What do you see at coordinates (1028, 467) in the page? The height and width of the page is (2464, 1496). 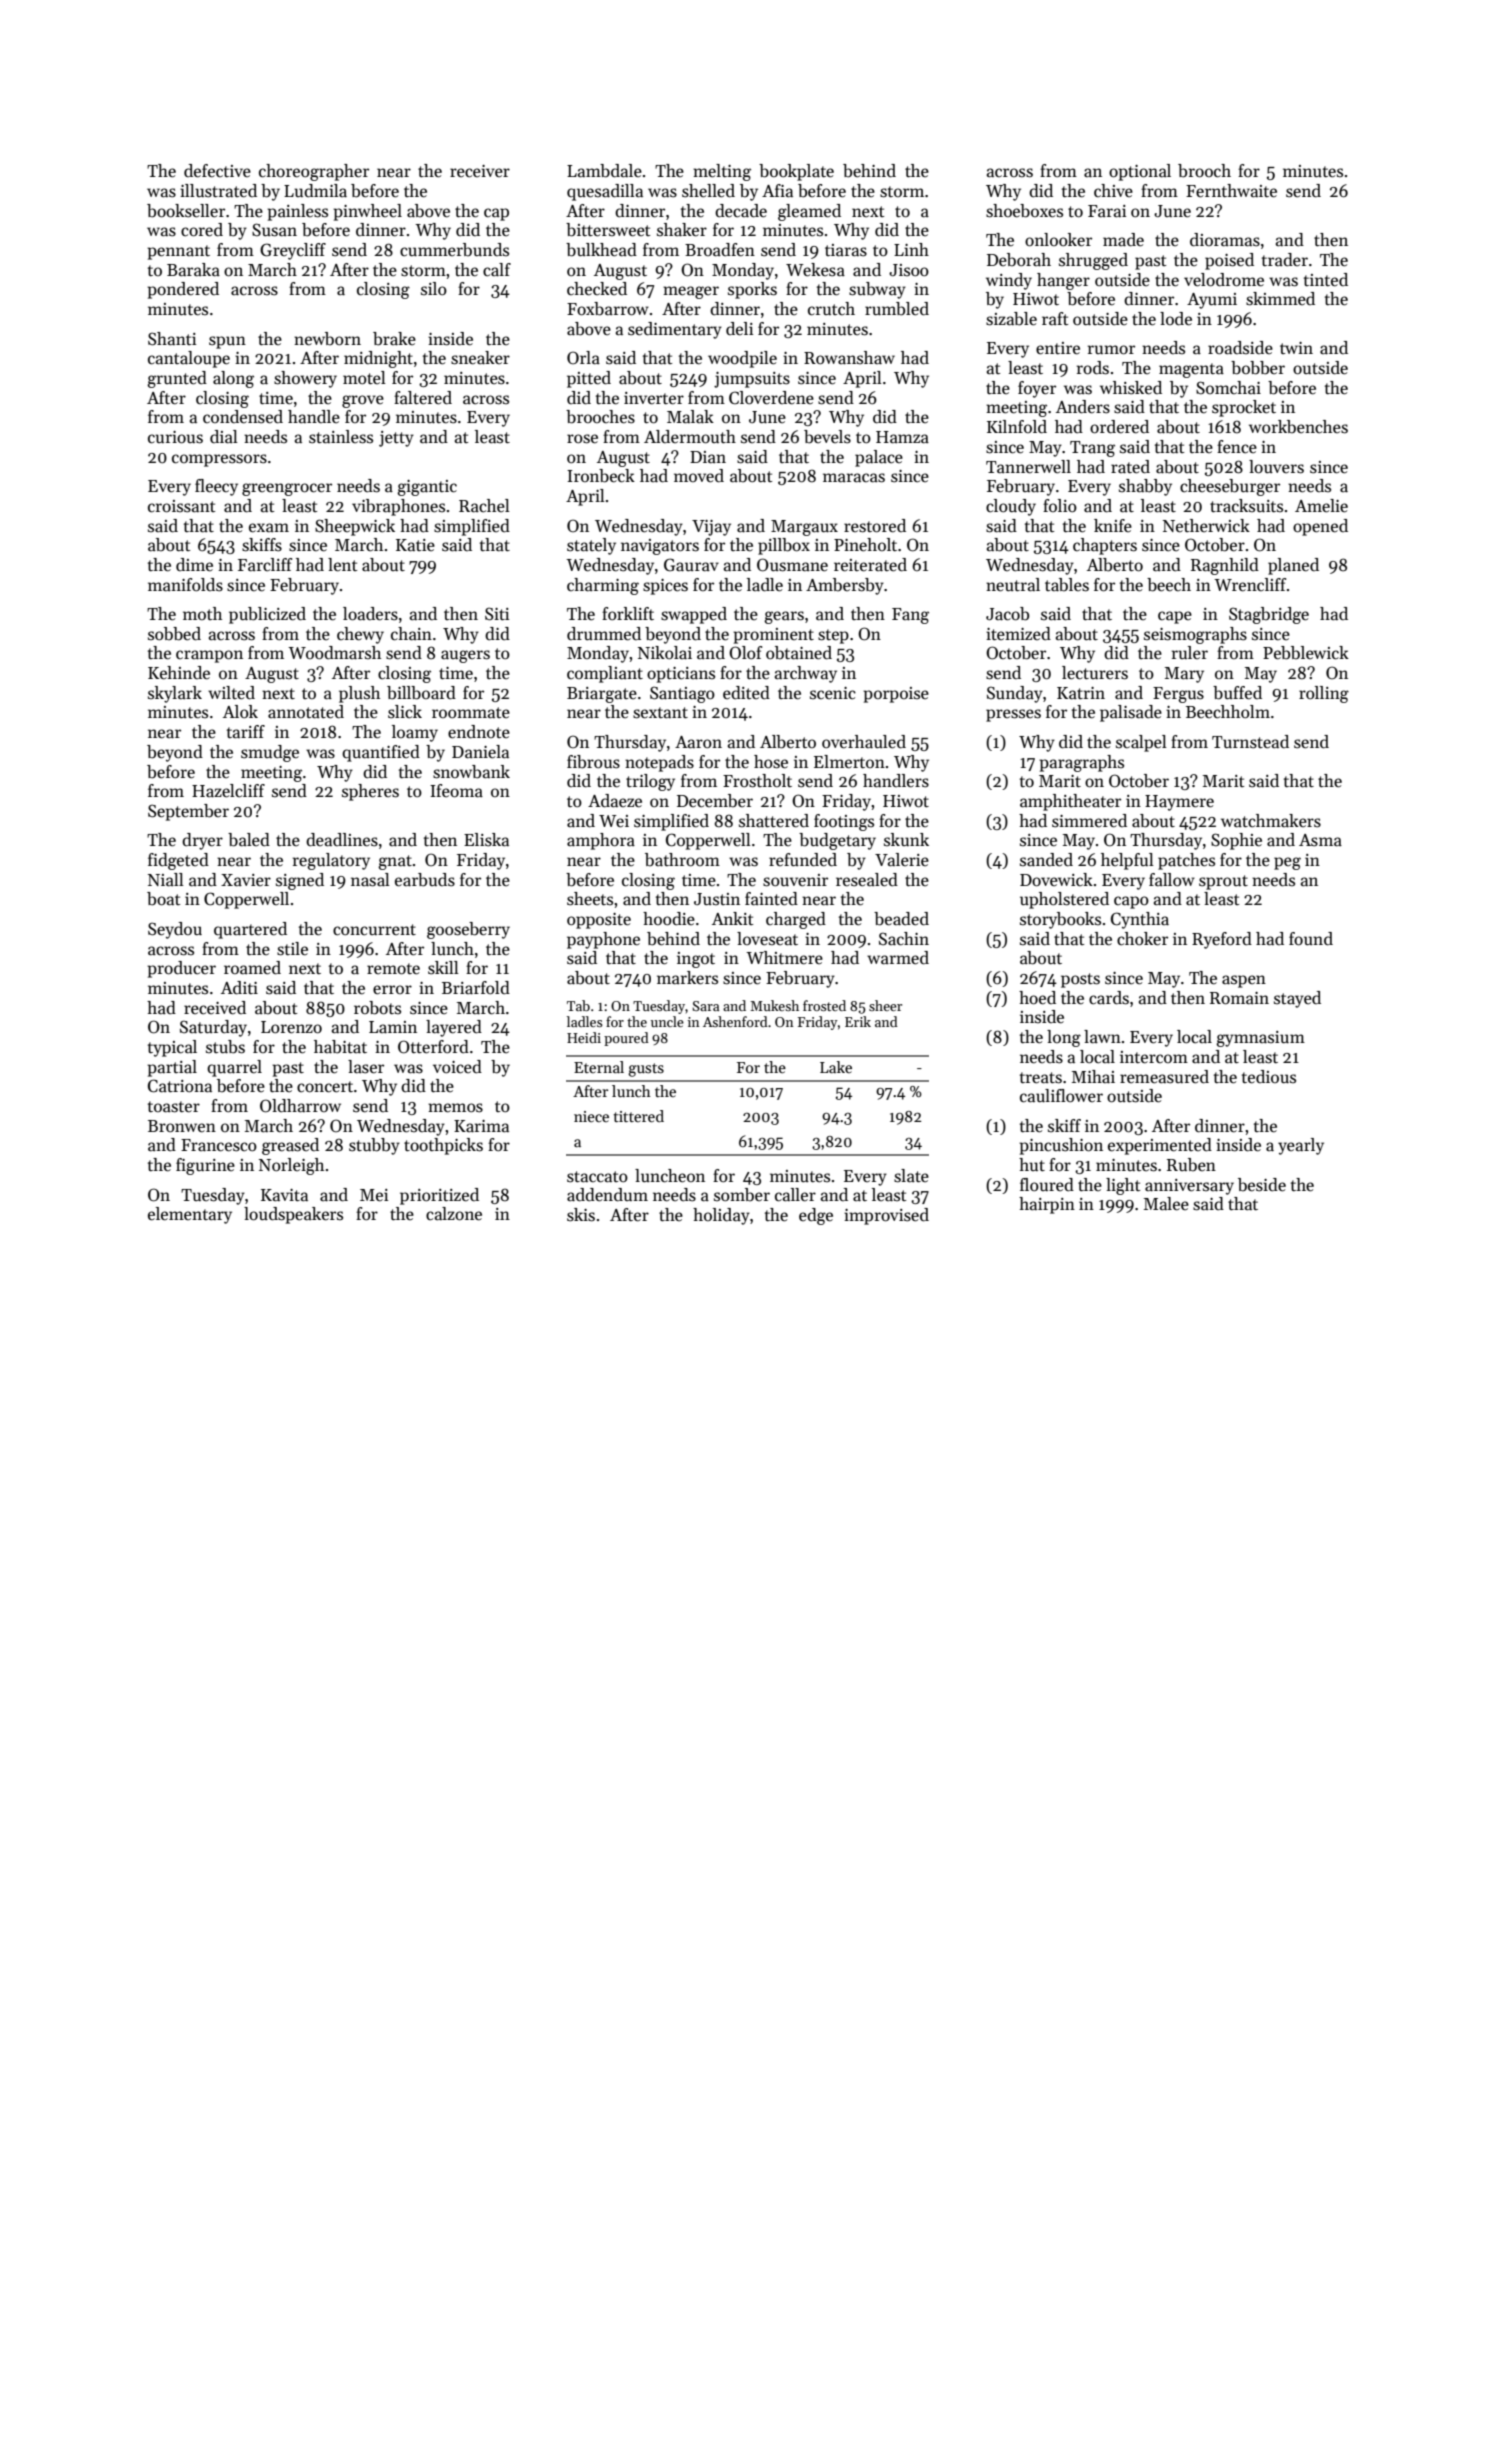 I see `Tannerwell` at bounding box center [1028, 467].
